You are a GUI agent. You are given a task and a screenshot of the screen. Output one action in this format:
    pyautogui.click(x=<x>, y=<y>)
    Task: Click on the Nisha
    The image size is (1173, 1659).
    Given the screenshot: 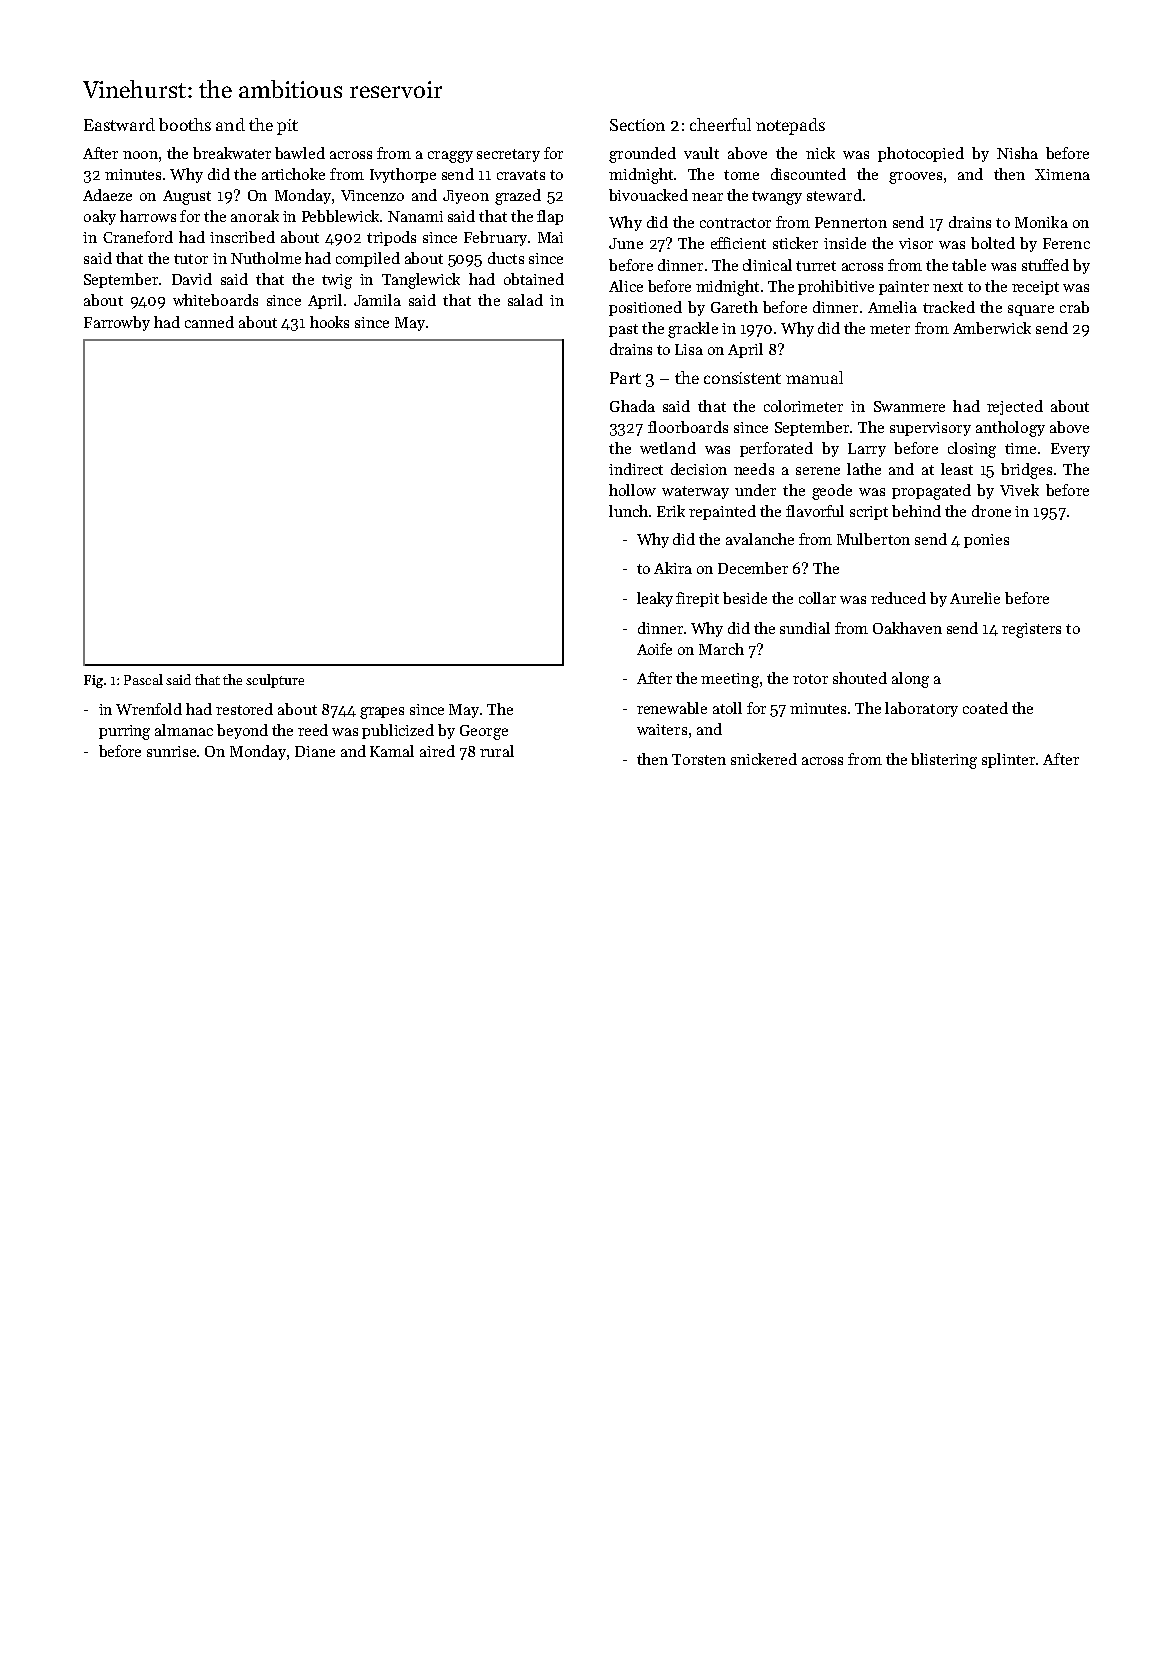 What is the action you would take?
    pyautogui.click(x=1017, y=153)
